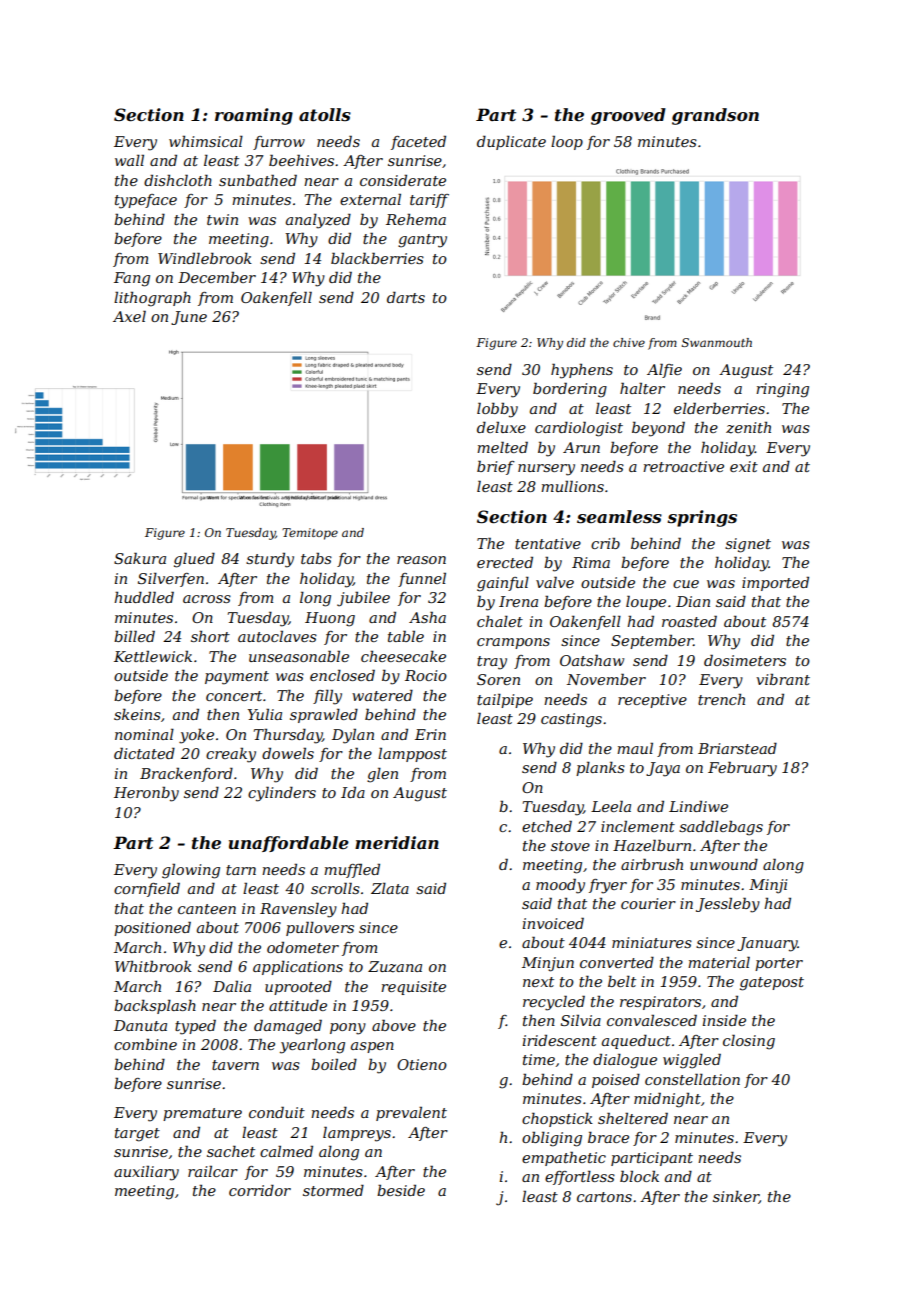  I want to click on grandson, so click(715, 116).
